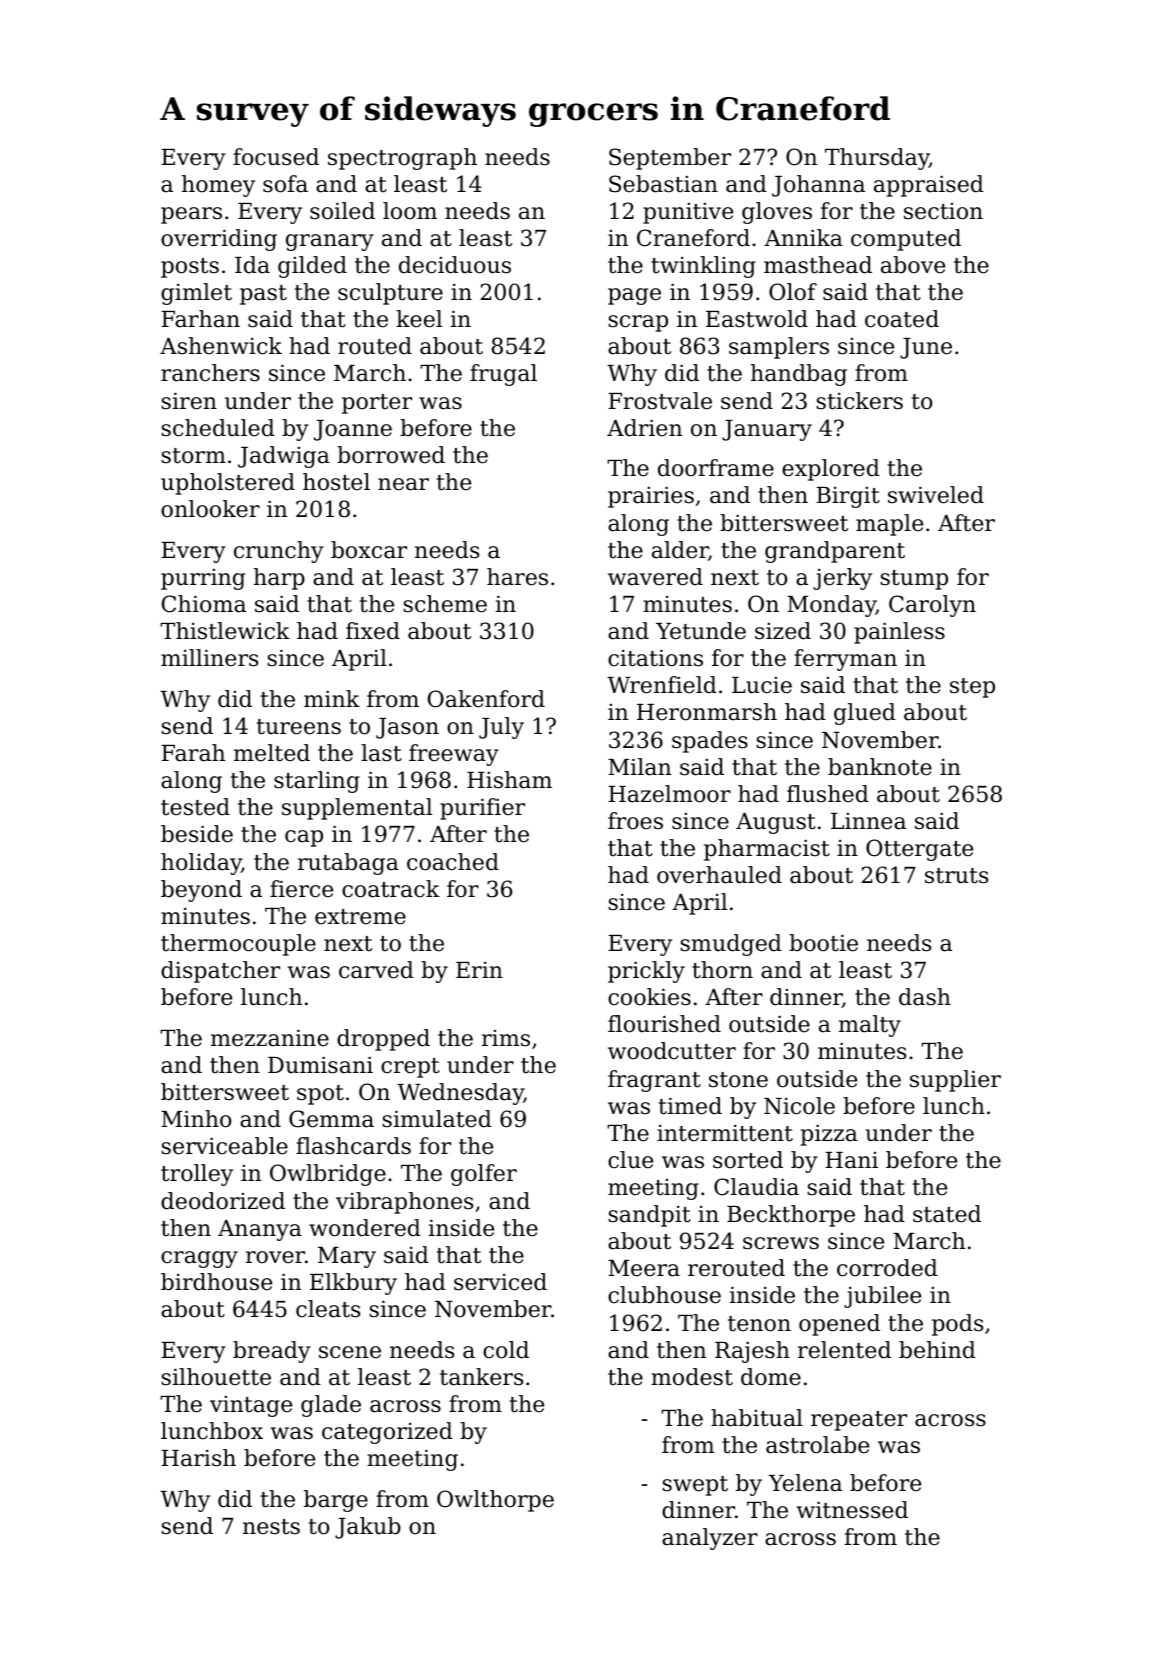 This screenshot has width=1165, height=1654. What do you see at coordinates (224, 1146) in the screenshot?
I see `serviceable` at bounding box center [224, 1146].
